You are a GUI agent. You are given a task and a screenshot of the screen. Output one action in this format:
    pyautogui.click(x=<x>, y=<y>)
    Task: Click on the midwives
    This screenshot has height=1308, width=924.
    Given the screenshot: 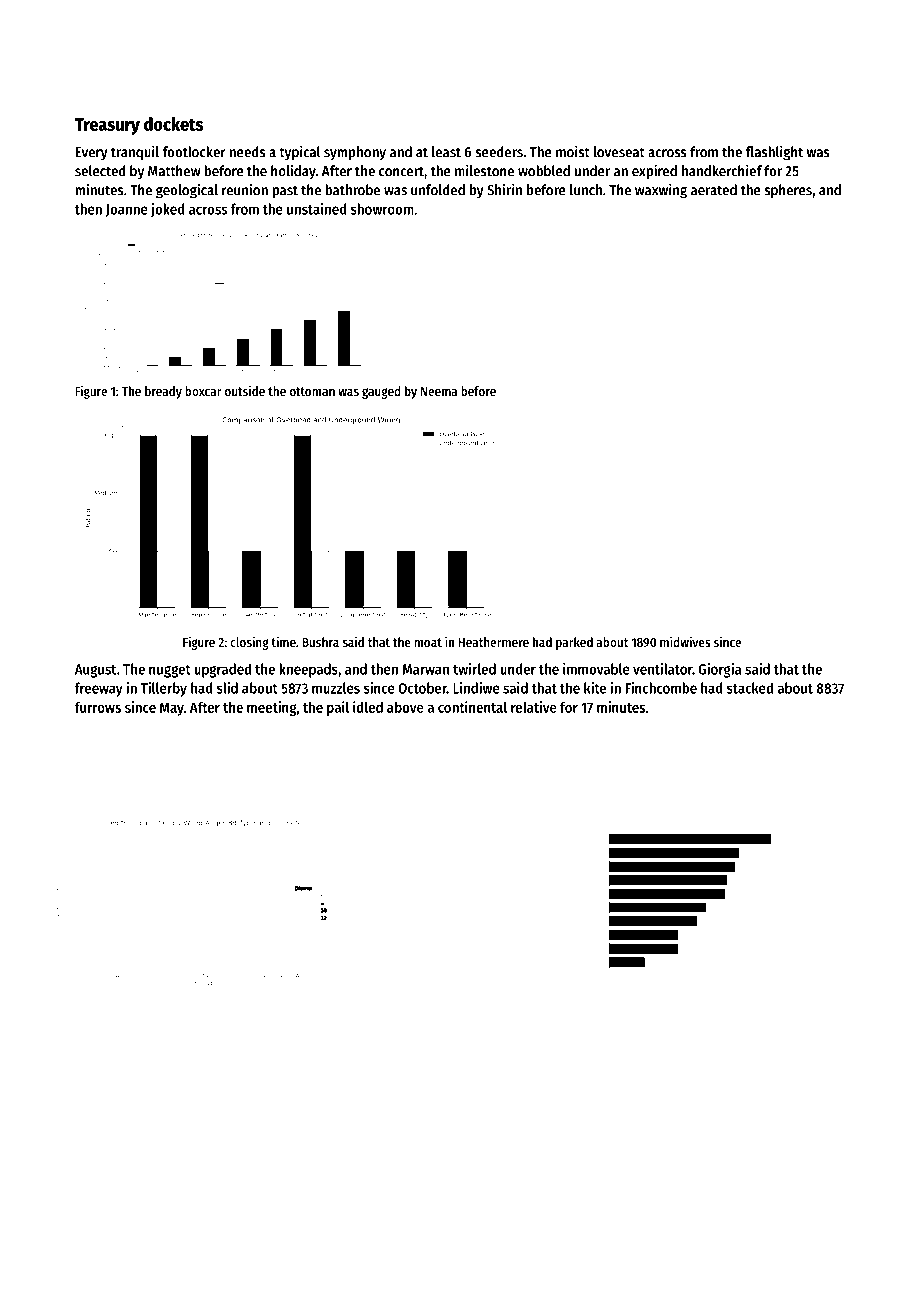 What is the action you would take?
    pyautogui.click(x=685, y=641)
